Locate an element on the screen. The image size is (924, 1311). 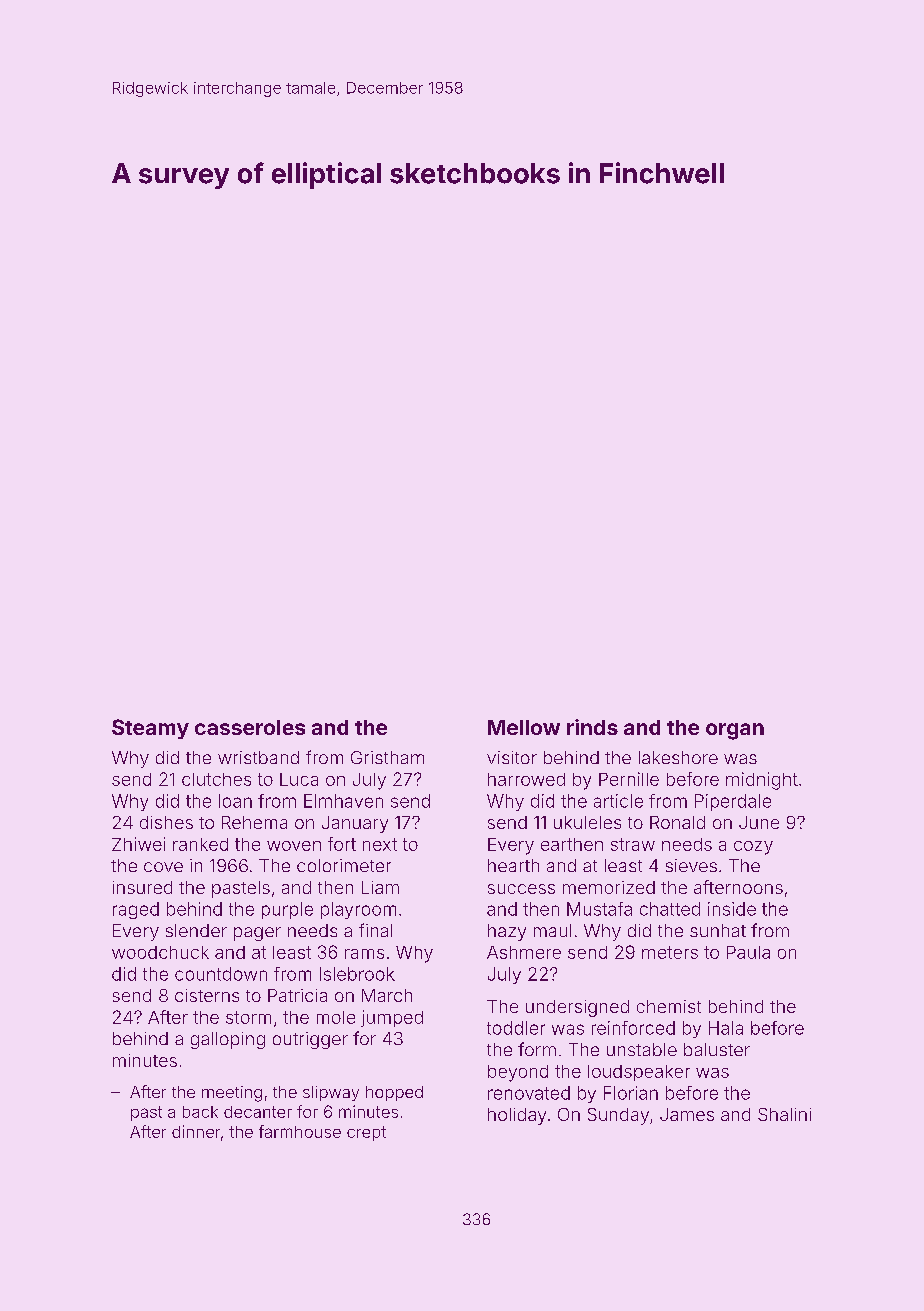
undersigned is located at coordinates (577, 1008).
